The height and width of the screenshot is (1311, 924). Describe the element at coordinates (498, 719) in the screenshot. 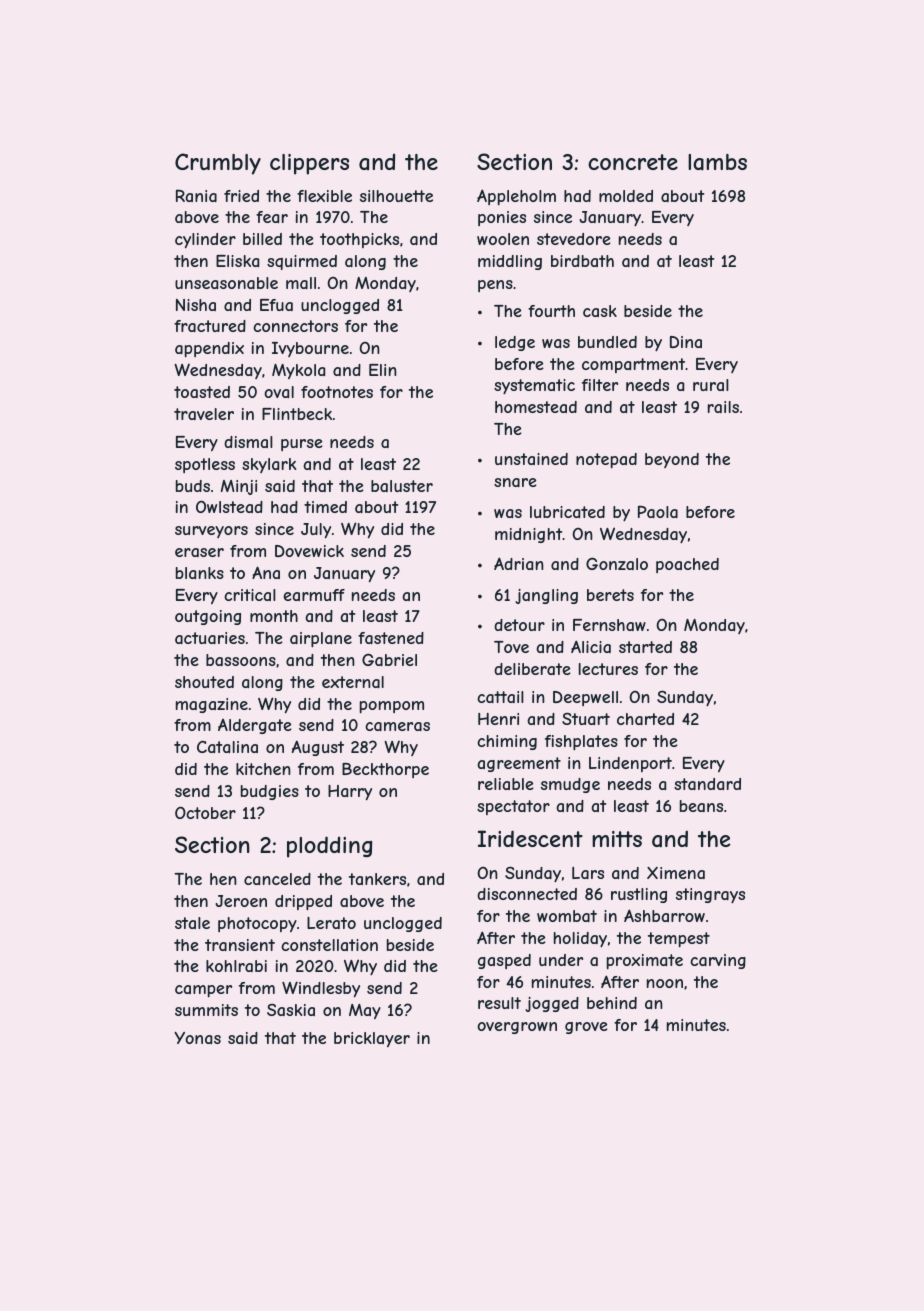

I see `Henri` at that location.
